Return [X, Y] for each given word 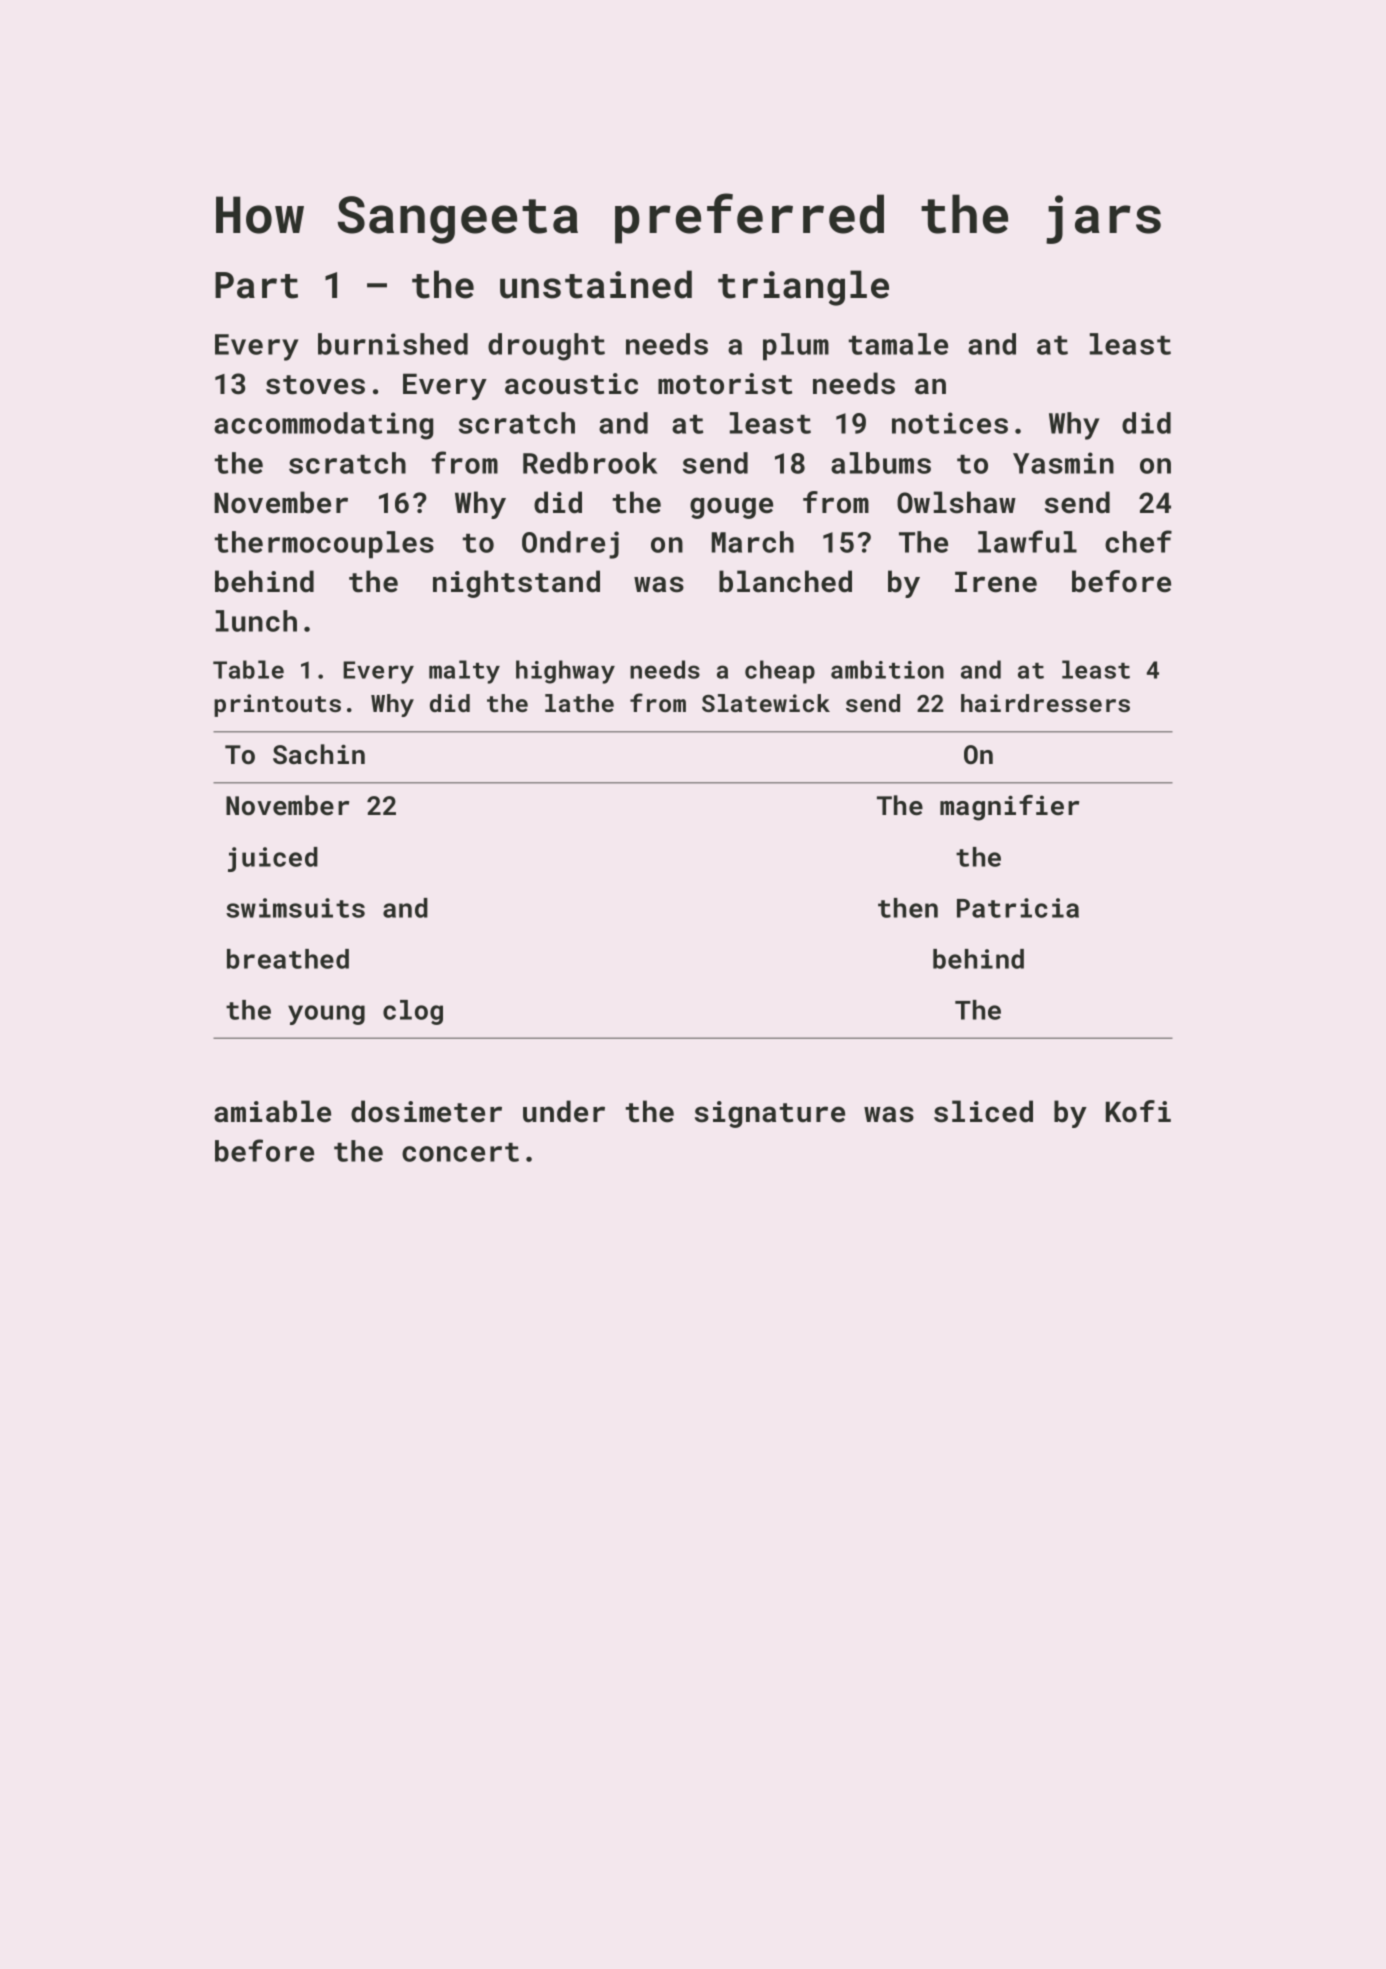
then [908, 908]
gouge [731, 508]
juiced [273, 859]
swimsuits [295, 908]
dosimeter [426, 1111]
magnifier [1009, 808]
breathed [288, 959]
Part [256, 285]
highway [565, 672]
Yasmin [1063, 463]
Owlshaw [956, 502]
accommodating [323, 426]
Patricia [1018, 908]
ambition [887, 669]
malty [464, 672]
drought [546, 347]
